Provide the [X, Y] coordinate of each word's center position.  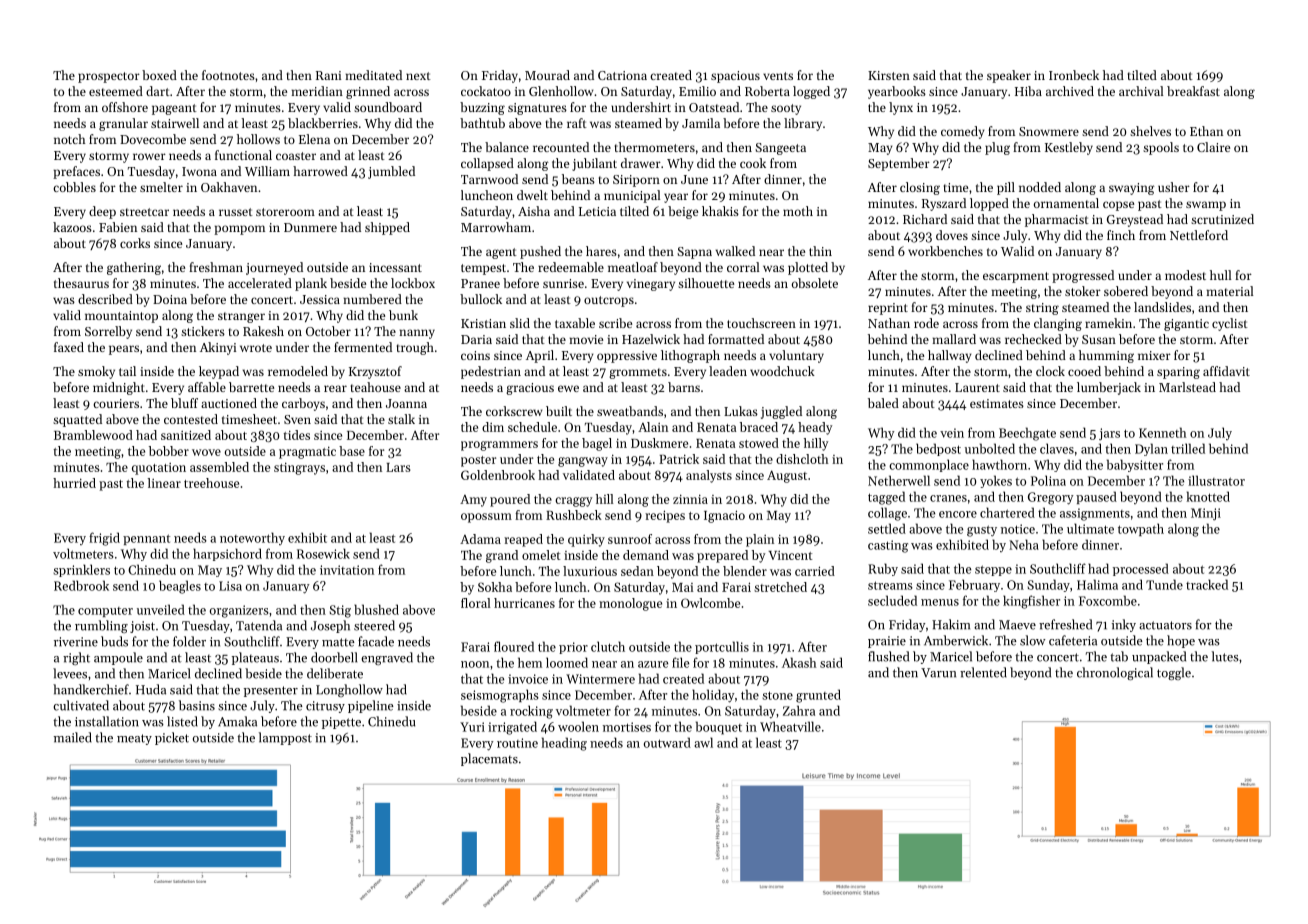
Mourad [547, 75]
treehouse [211, 483]
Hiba [1028, 91]
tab [1119, 656]
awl [703, 742]
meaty [134, 739]
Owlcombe [710, 603]
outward [667, 742]
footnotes [228, 75]
